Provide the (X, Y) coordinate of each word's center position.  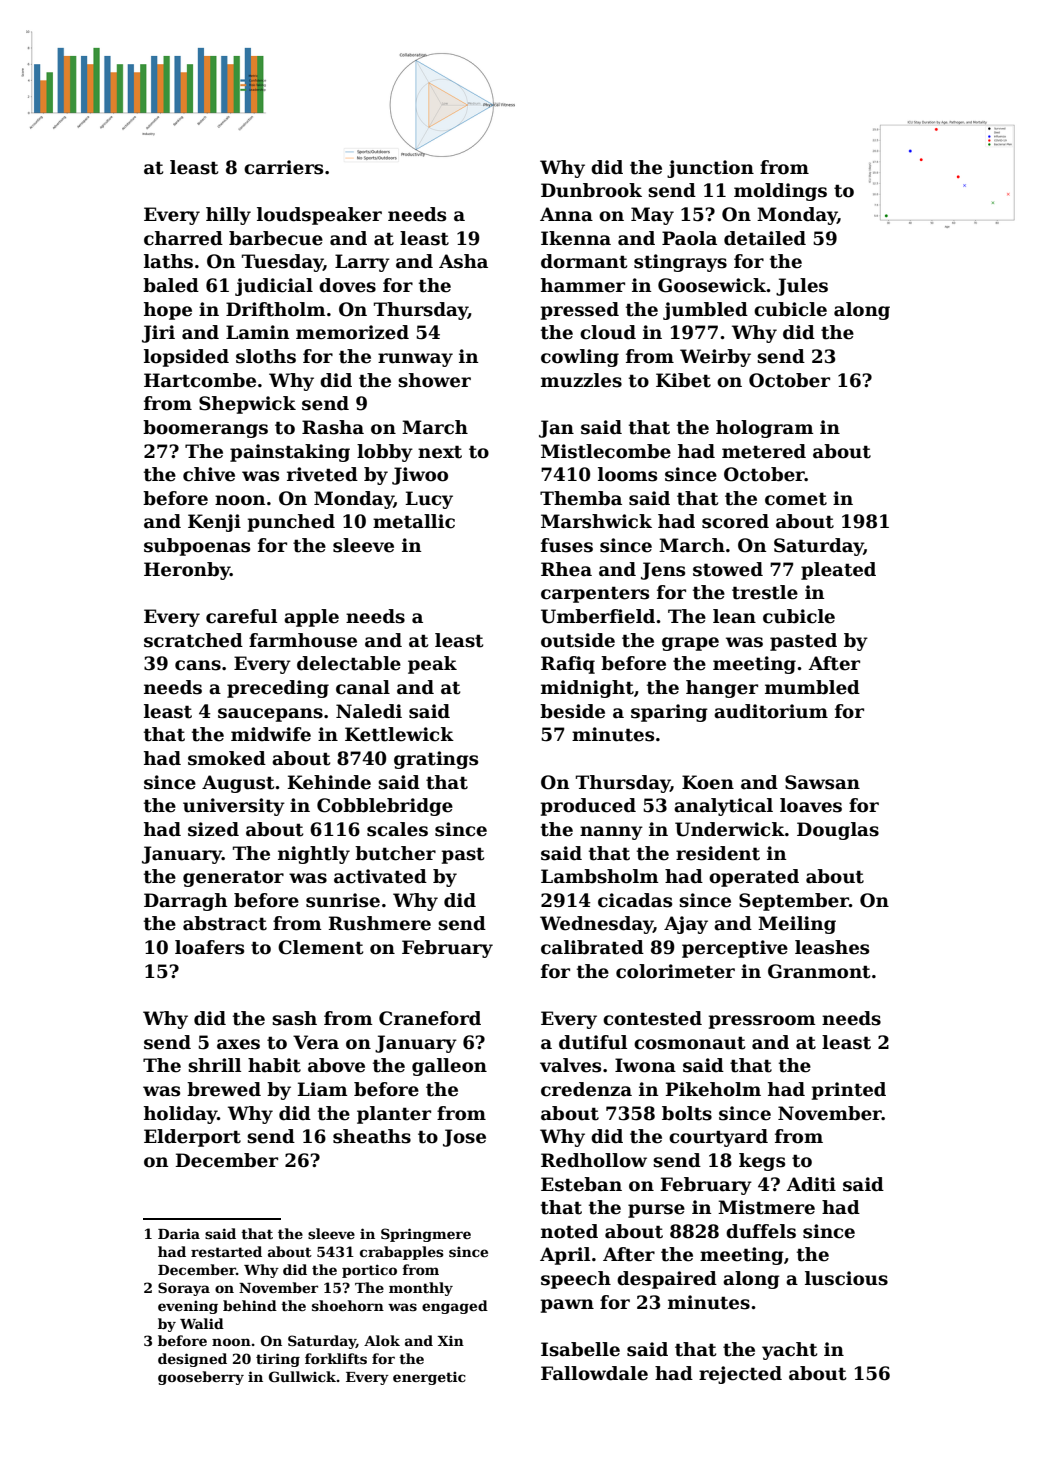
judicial (274, 287)
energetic (429, 1378)
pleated (838, 571)
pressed (580, 311)
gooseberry (201, 1378)
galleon (449, 1067)
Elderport (192, 1138)
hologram (765, 429)
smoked (227, 758)
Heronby (187, 571)
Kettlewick (399, 734)
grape (690, 644)
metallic (414, 521)
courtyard (718, 1138)
